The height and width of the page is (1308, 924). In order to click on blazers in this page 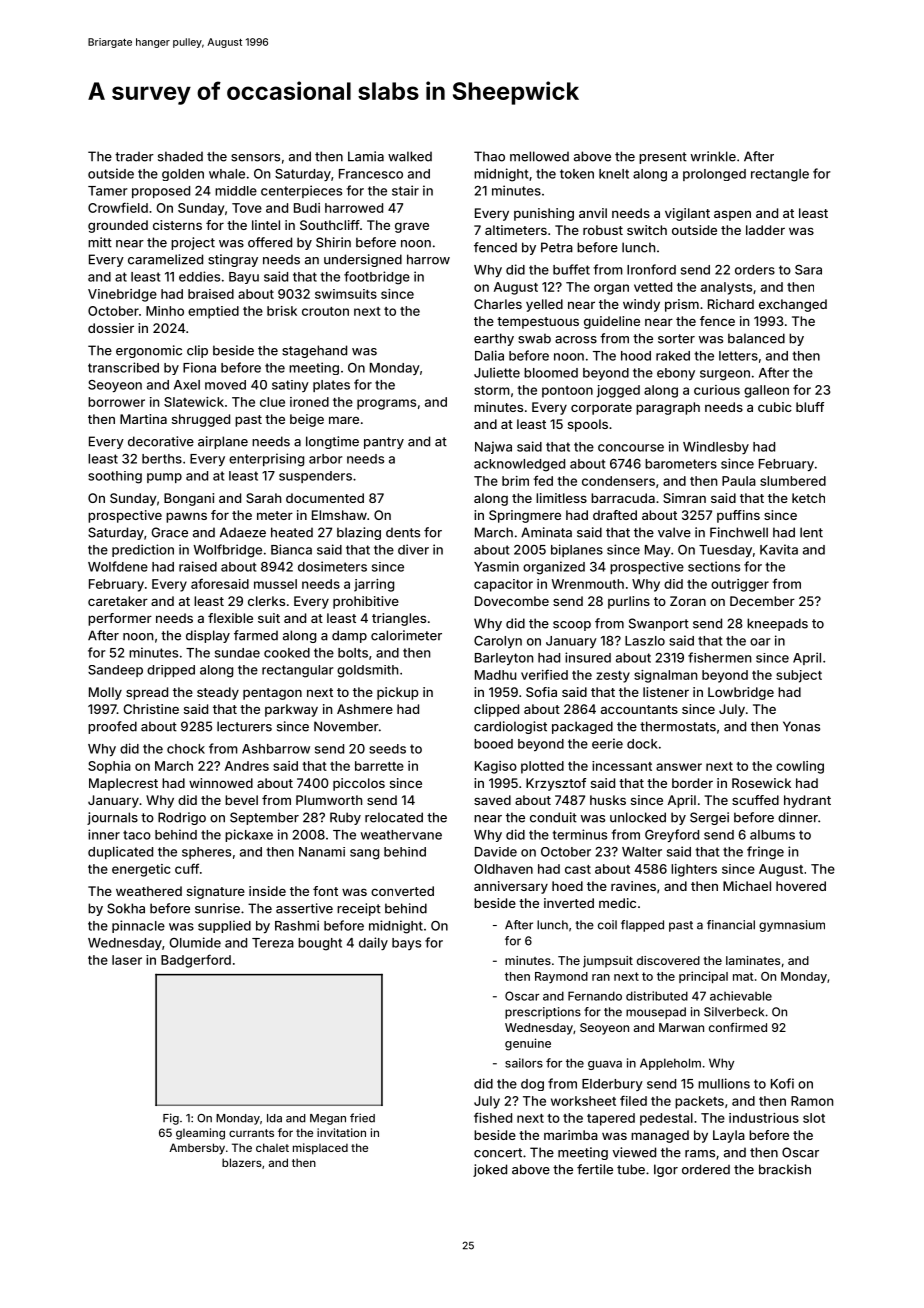, I will do `click(242, 1162)`.
